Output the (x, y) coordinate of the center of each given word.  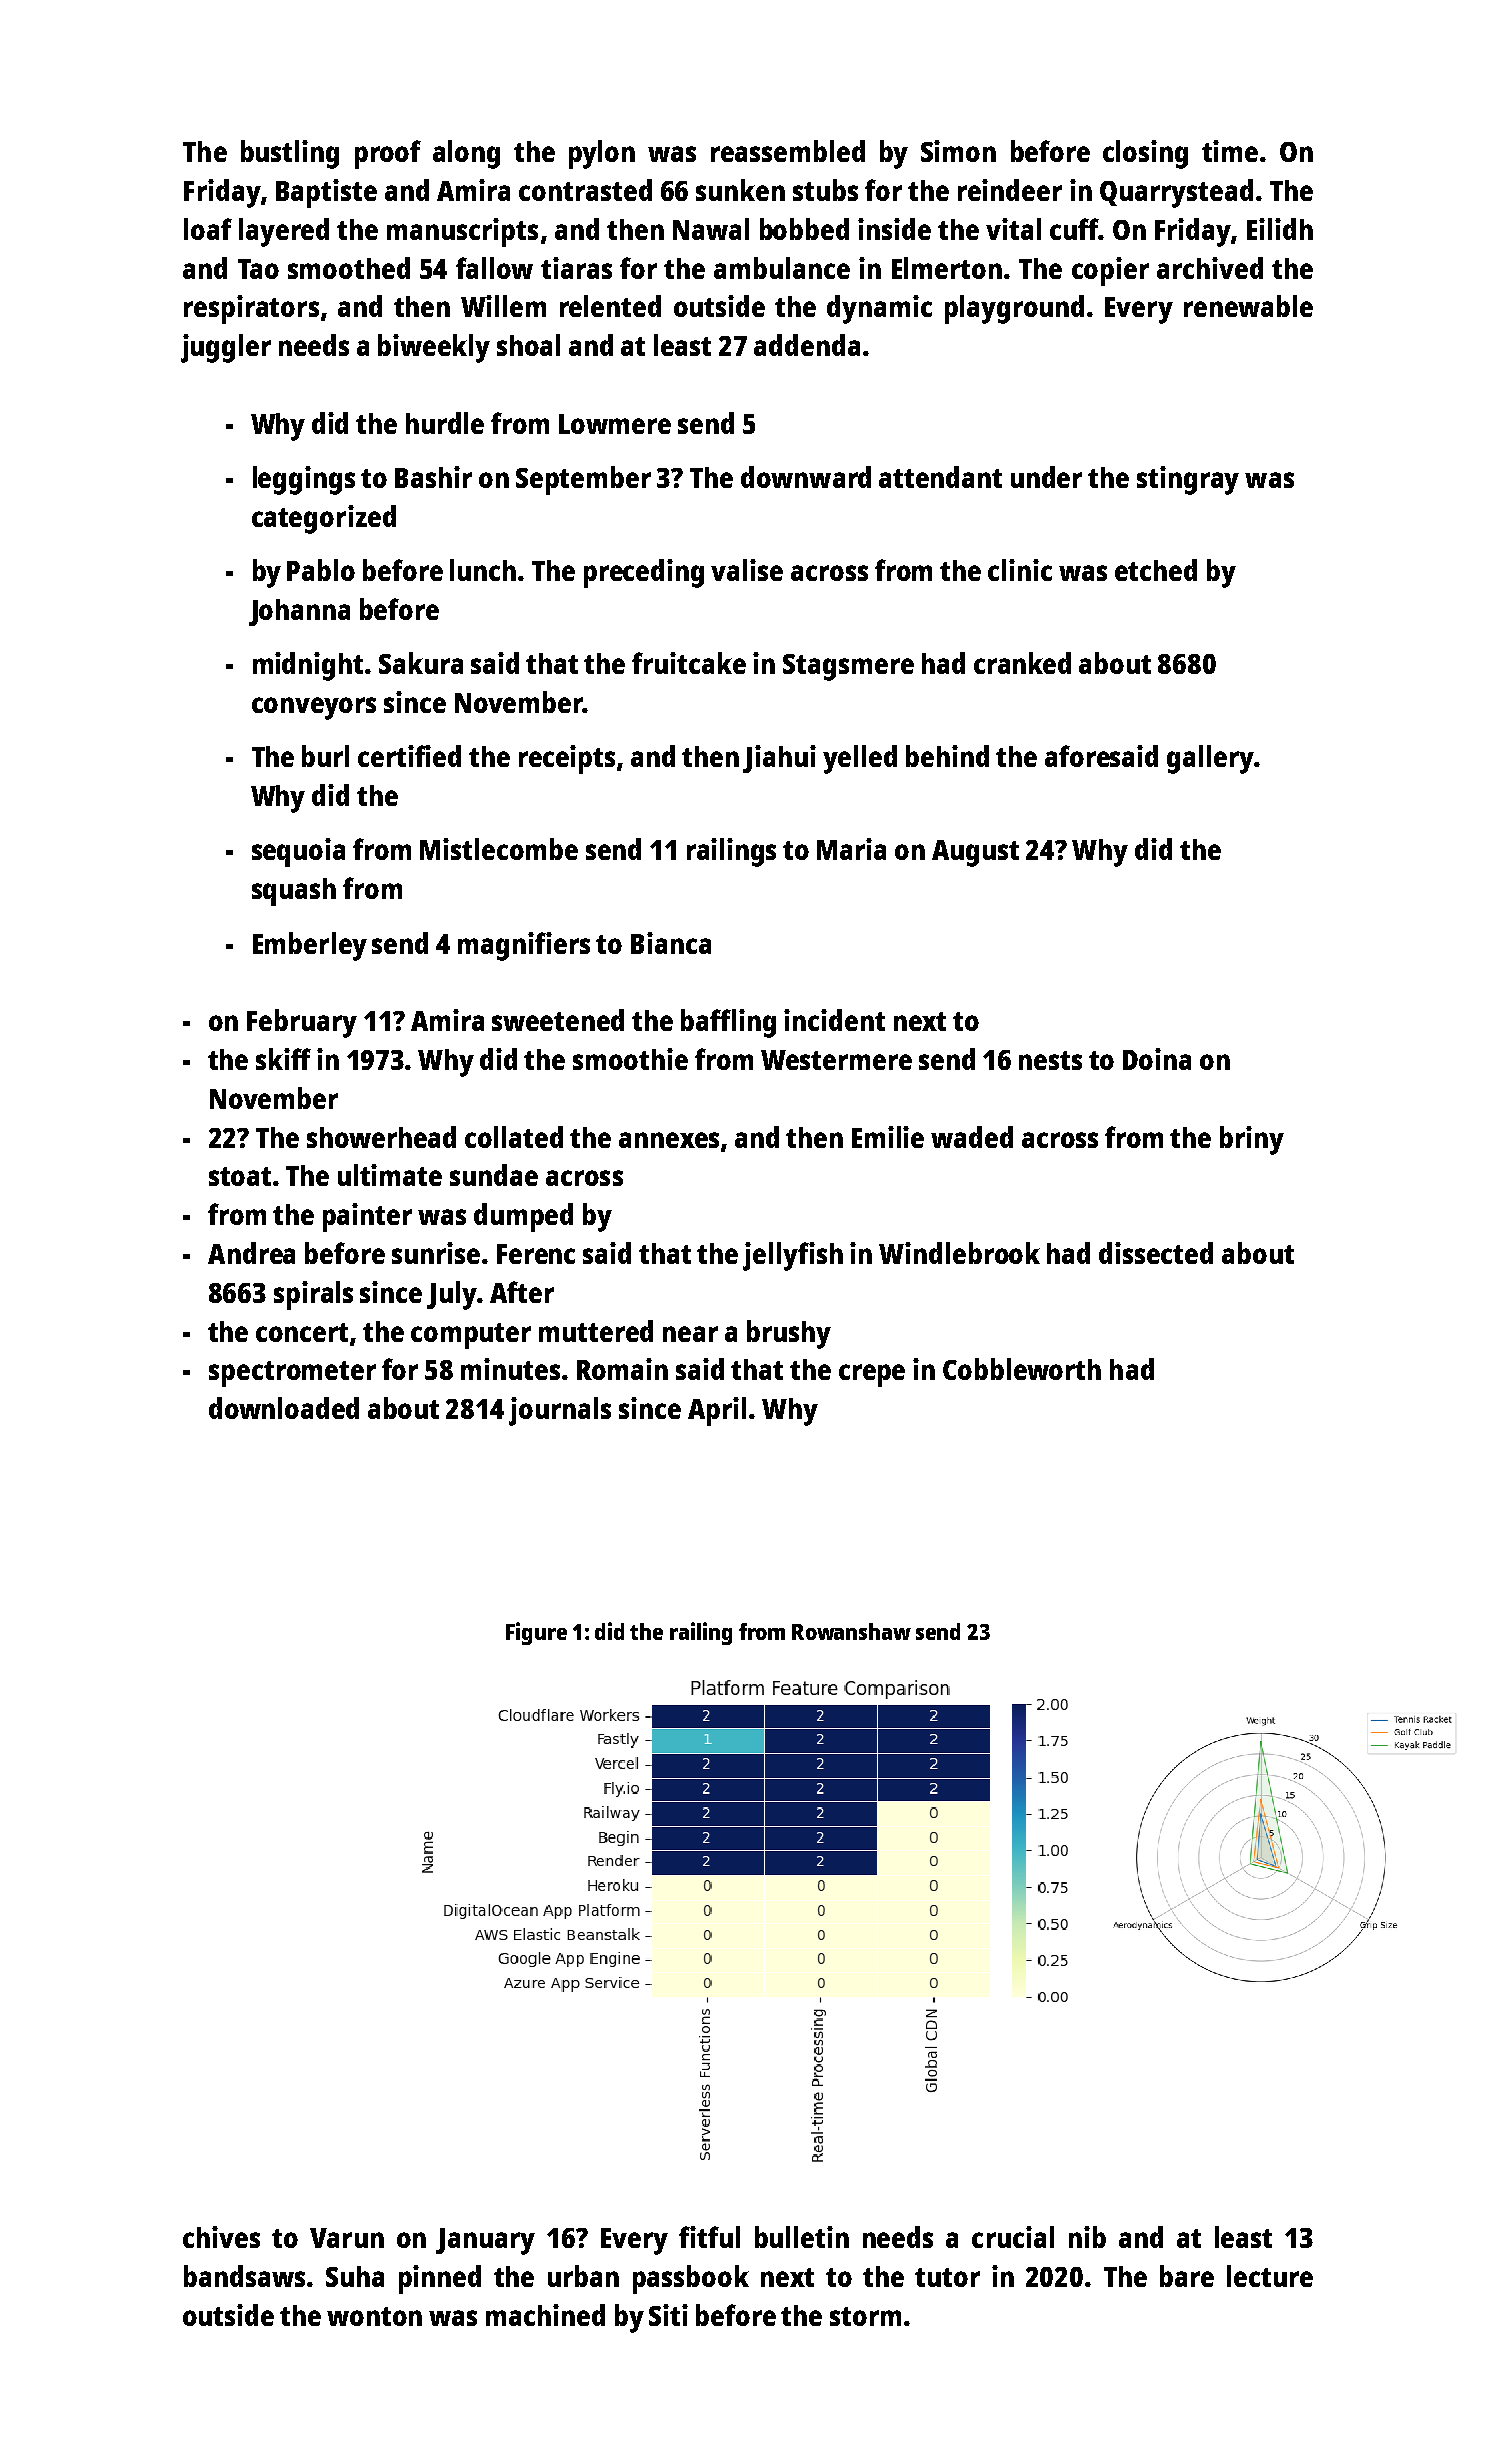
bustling (290, 154)
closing (1145, 154)
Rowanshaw (851, 1631)
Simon (958, 151)
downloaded (284, 1408)
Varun (347, 2238)
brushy (789, 1334)
